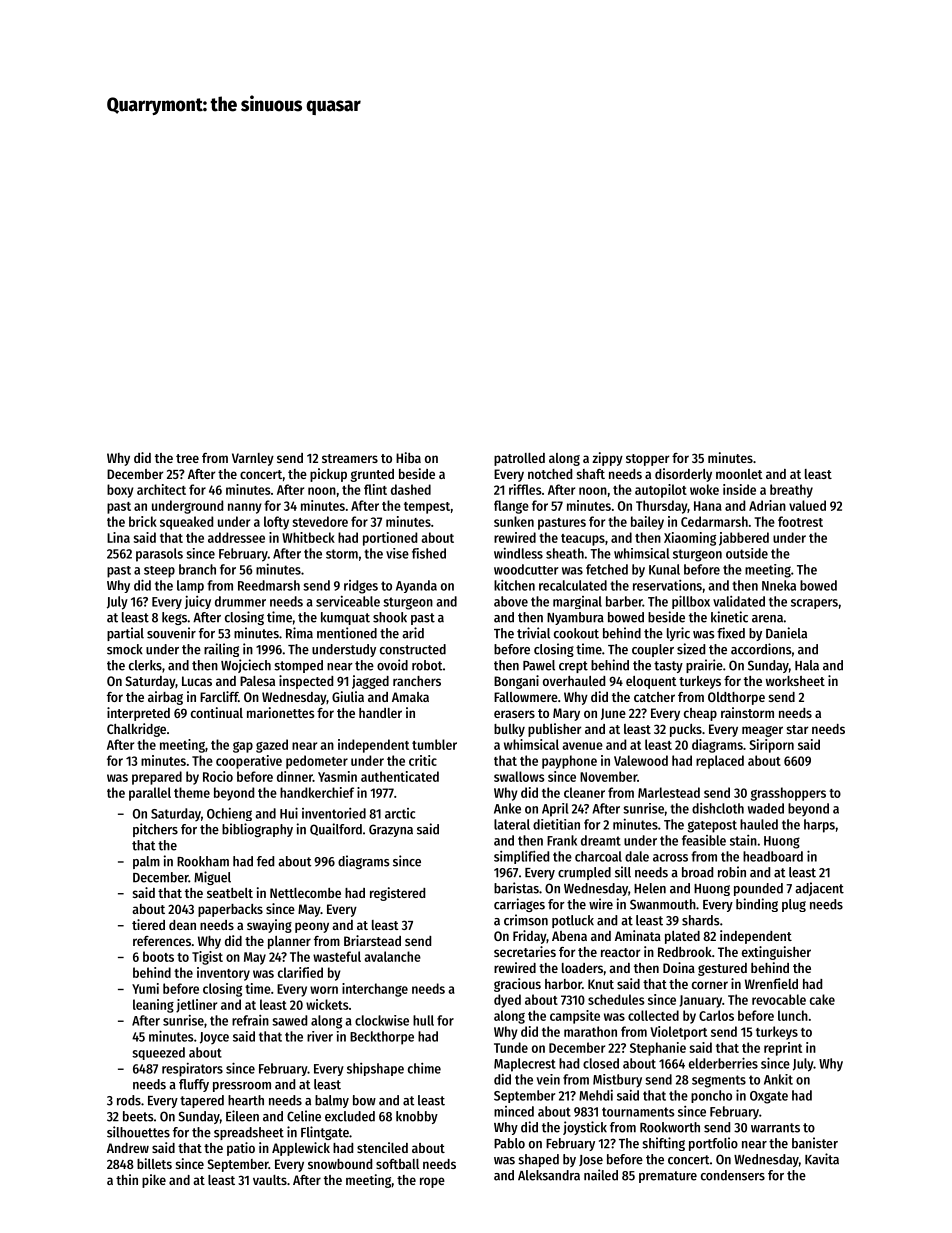  Describe the element at coordinates (397, 894) in the screenshot. I see `registered` at that location.
